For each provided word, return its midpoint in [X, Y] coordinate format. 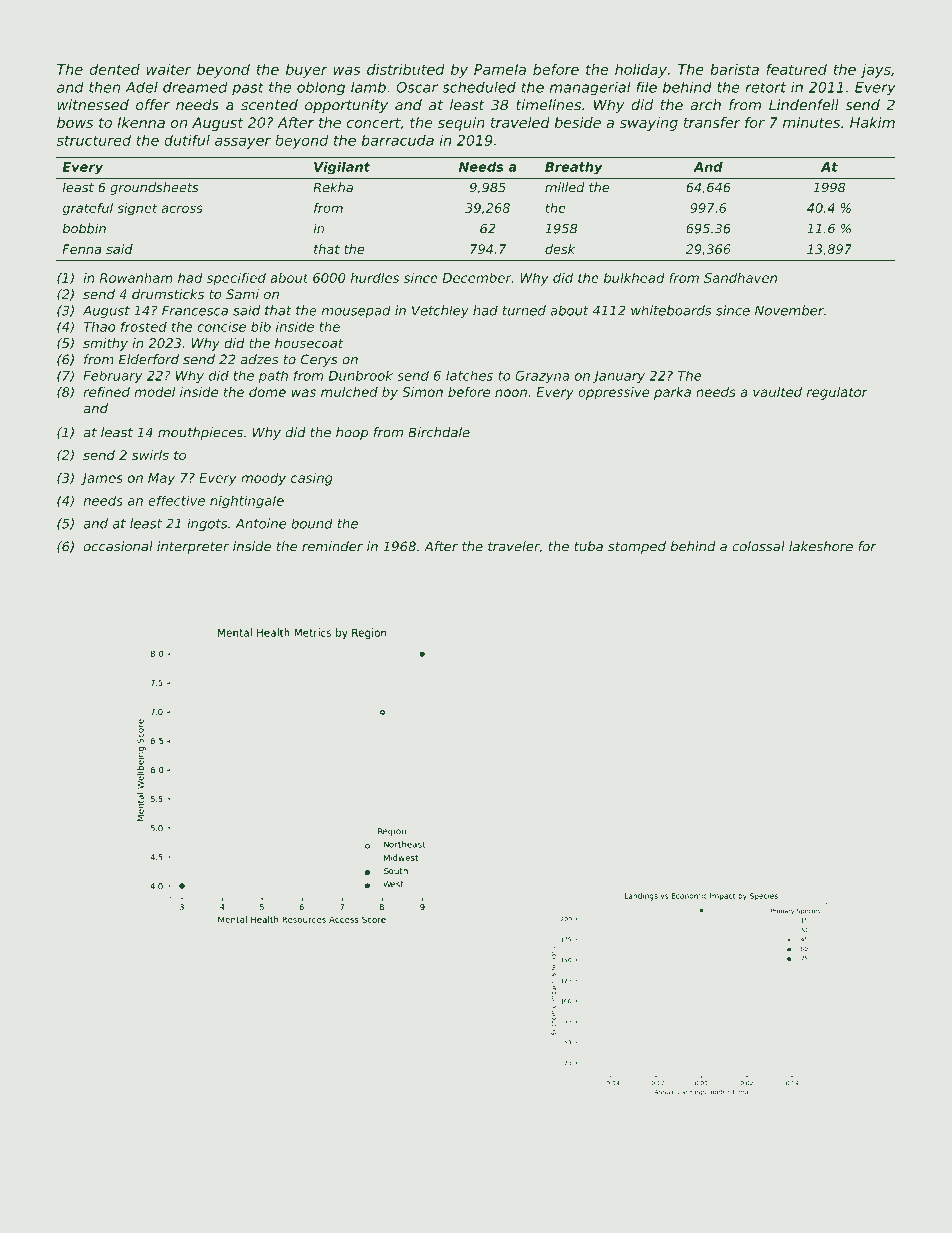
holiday [641, 71]
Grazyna [542, 377]
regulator [837, 393]
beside [577, 122]
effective [176, 500]
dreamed [195, 87]
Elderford [149, 359]
